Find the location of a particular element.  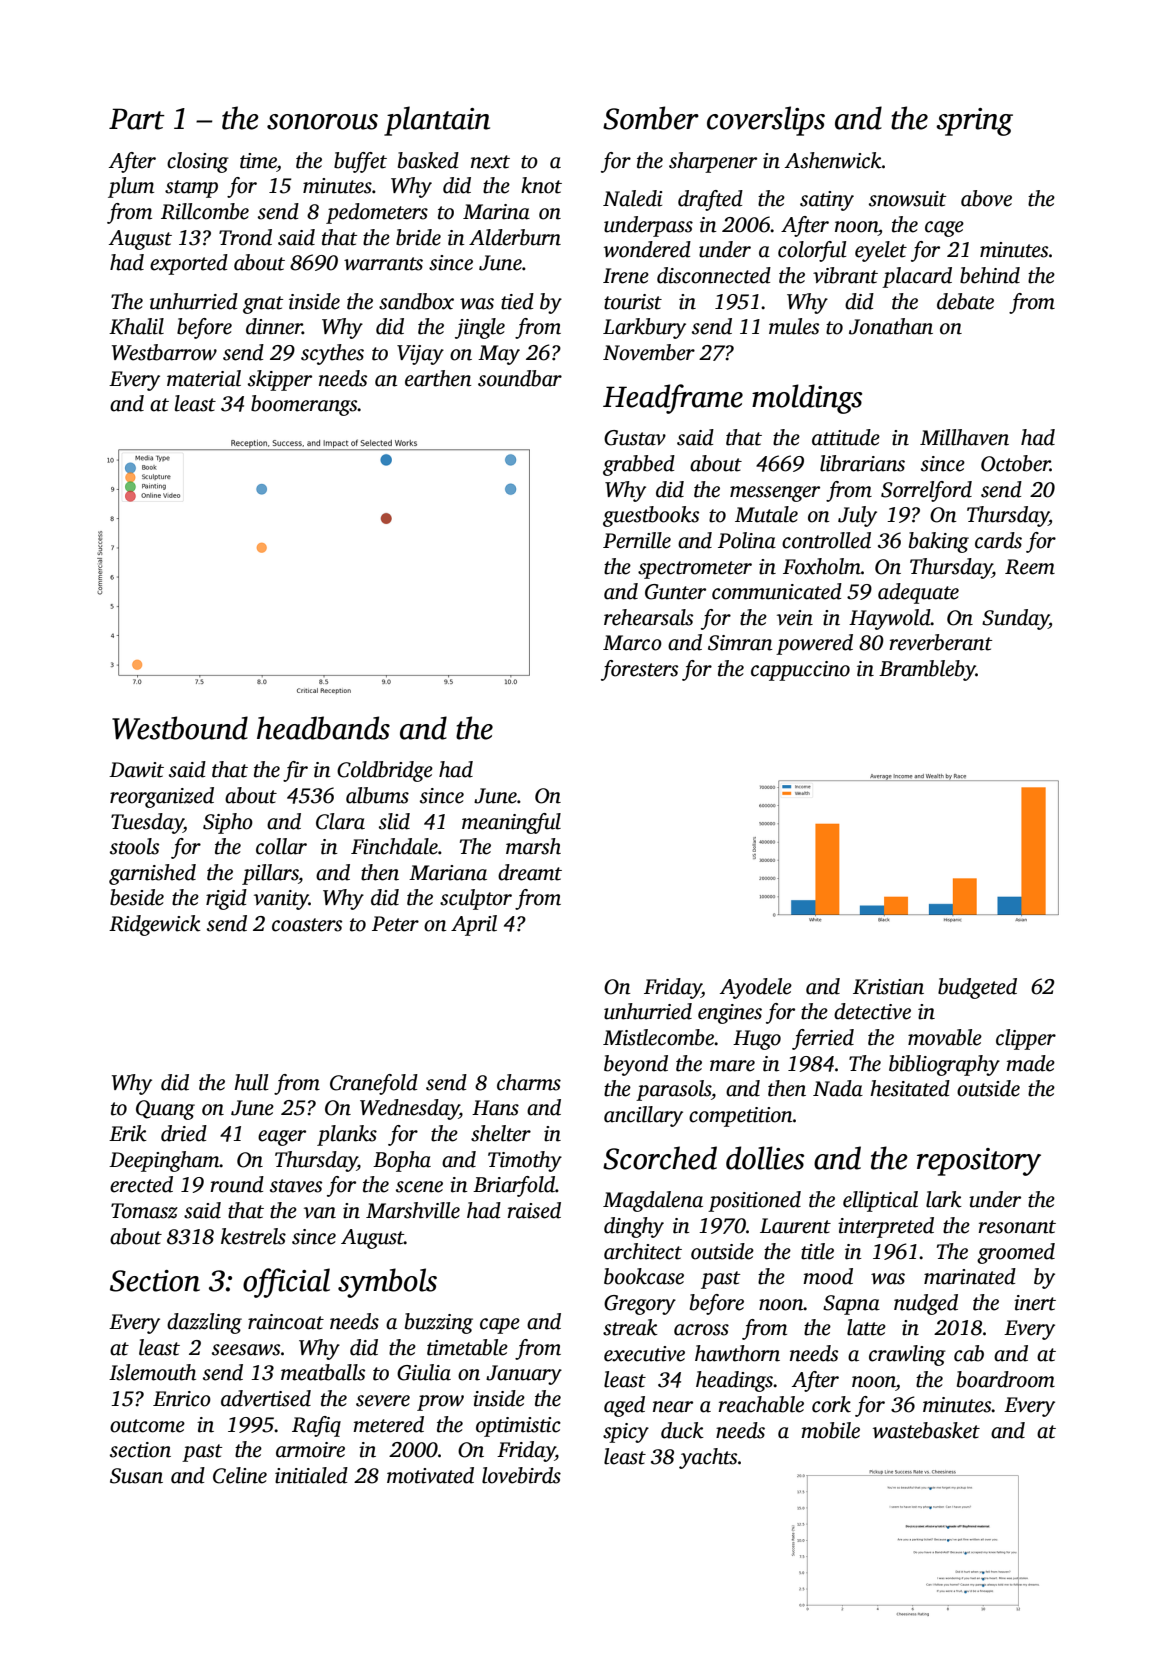

dreamt is located at coordinates (530, 872).
